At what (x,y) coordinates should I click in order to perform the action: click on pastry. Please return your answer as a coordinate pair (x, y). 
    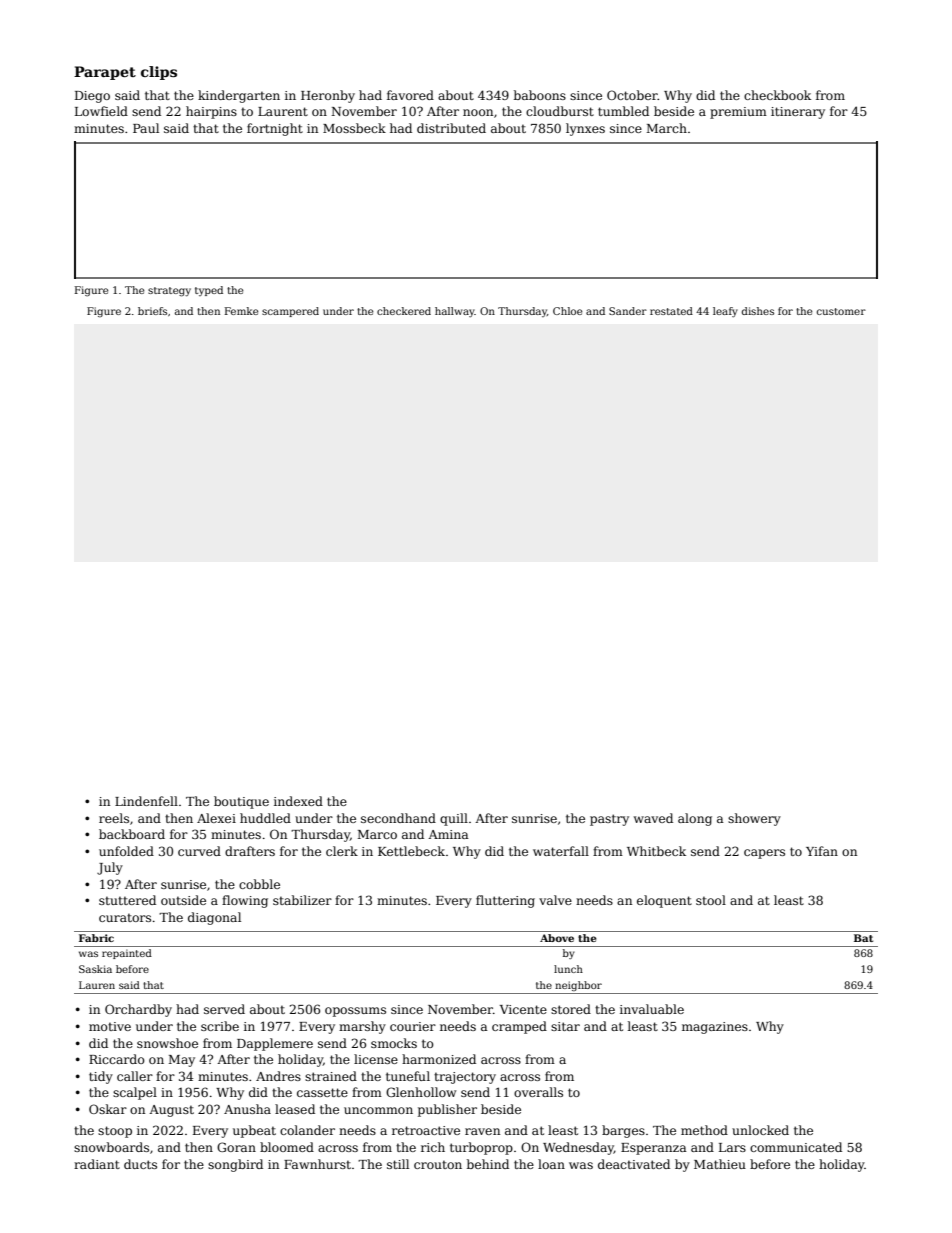
    Looking at the image, I should click on (609, 820).
